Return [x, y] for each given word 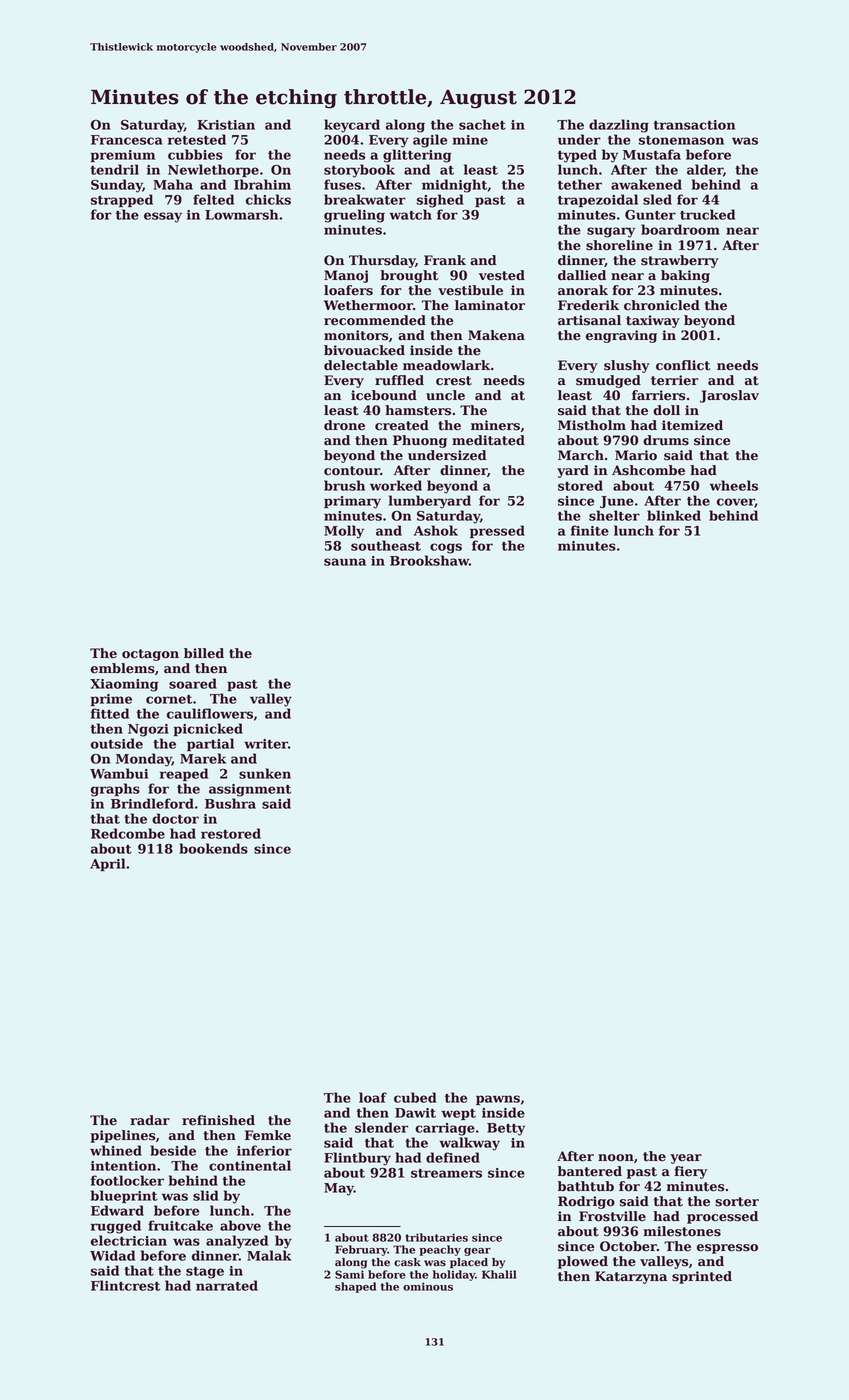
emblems [123, 668]
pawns [498, 1100]
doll [666, 410]
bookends [213, 848]
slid [206, 1195]
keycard [352, 126]
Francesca [127, 140]
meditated [488, 440]
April [107, 864]
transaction [694, 125]
